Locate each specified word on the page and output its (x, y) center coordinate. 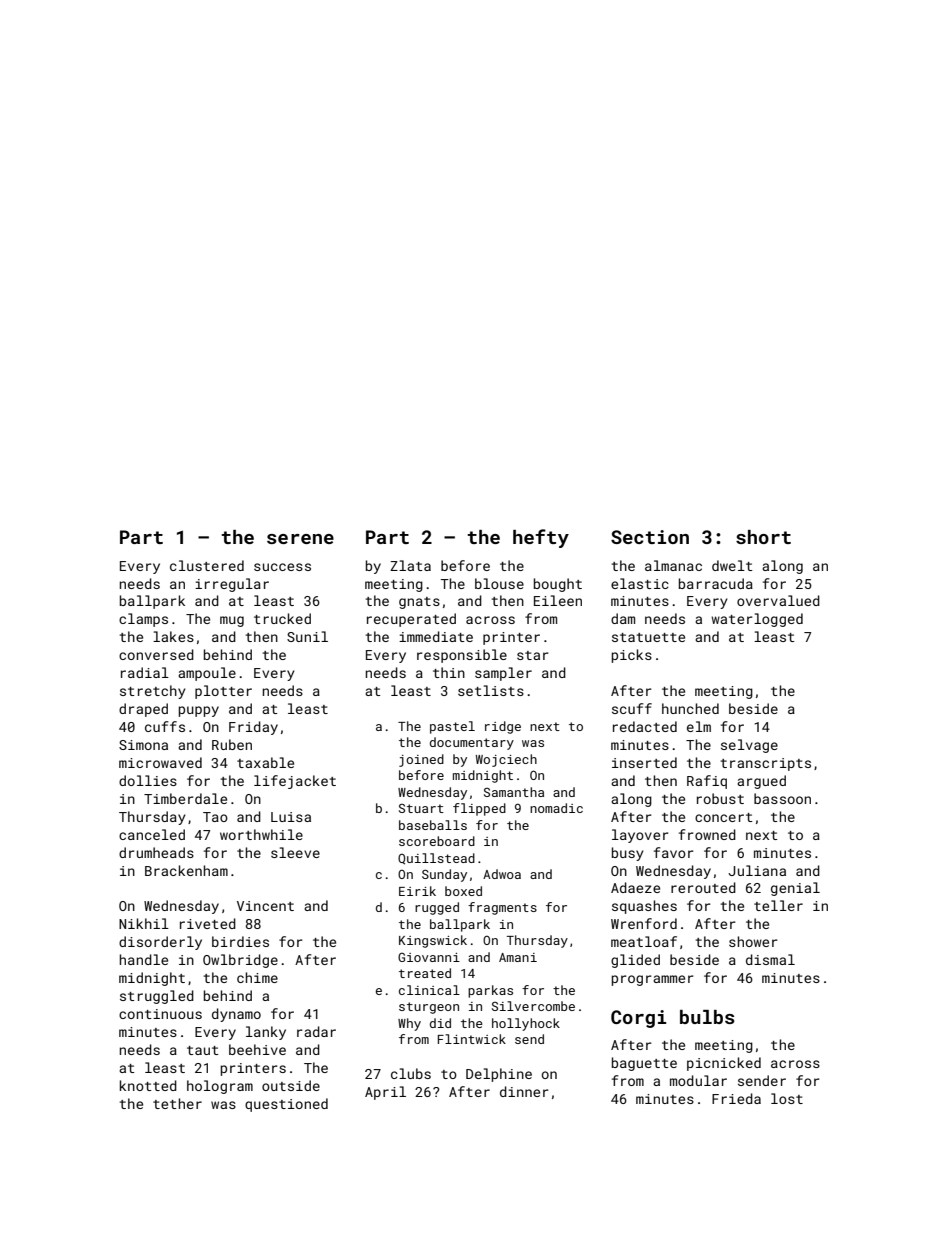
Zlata (410, 565)
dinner (524, 1091)
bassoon (782, 798)
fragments (502, 908)
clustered (207, 565)
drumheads (156, 852)
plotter (223, 692)
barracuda (716, 583)
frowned (707, 834)
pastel (452, 727)
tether (177, 1103)
